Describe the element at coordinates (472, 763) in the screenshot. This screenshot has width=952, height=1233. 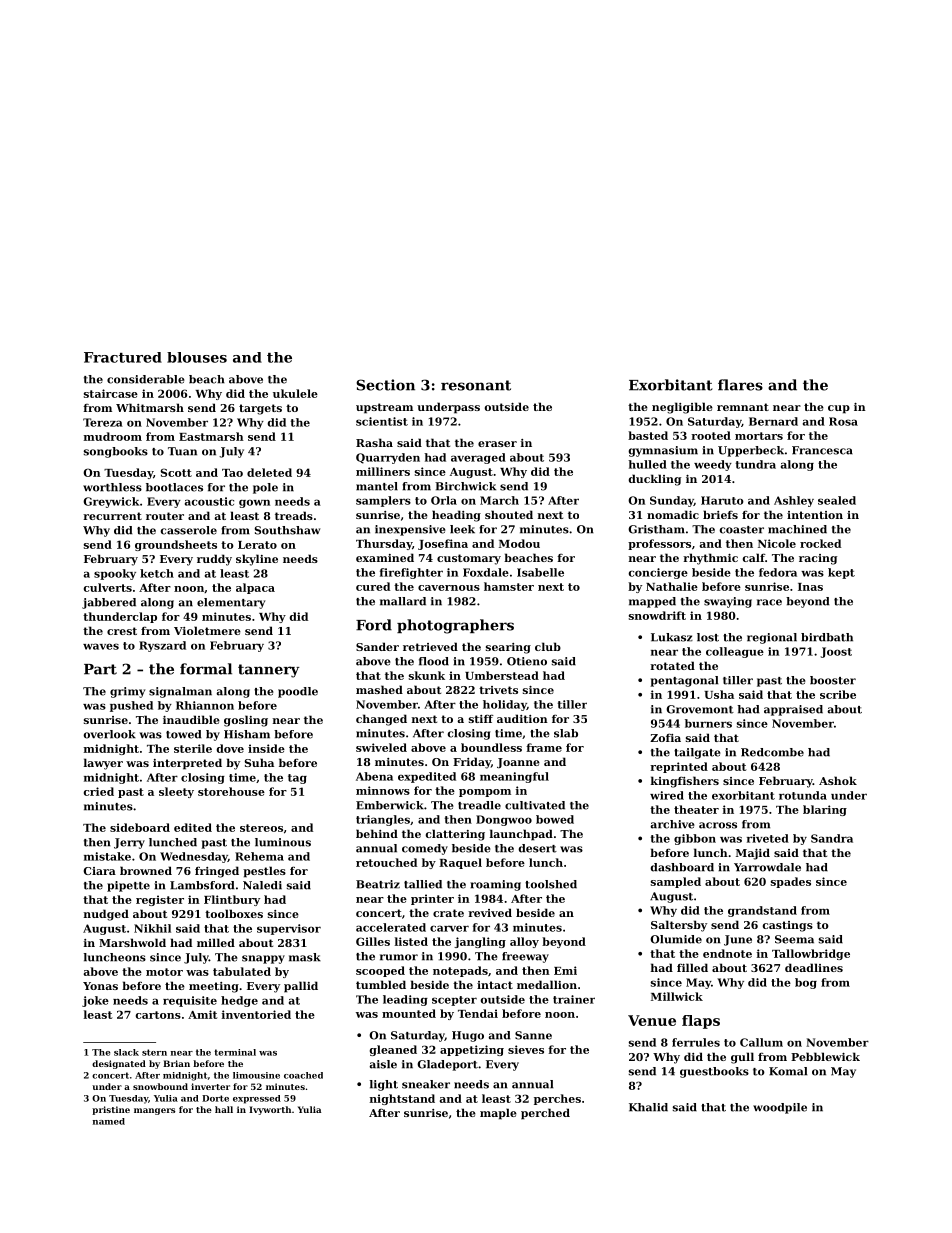
I see `Friday` at that location.
